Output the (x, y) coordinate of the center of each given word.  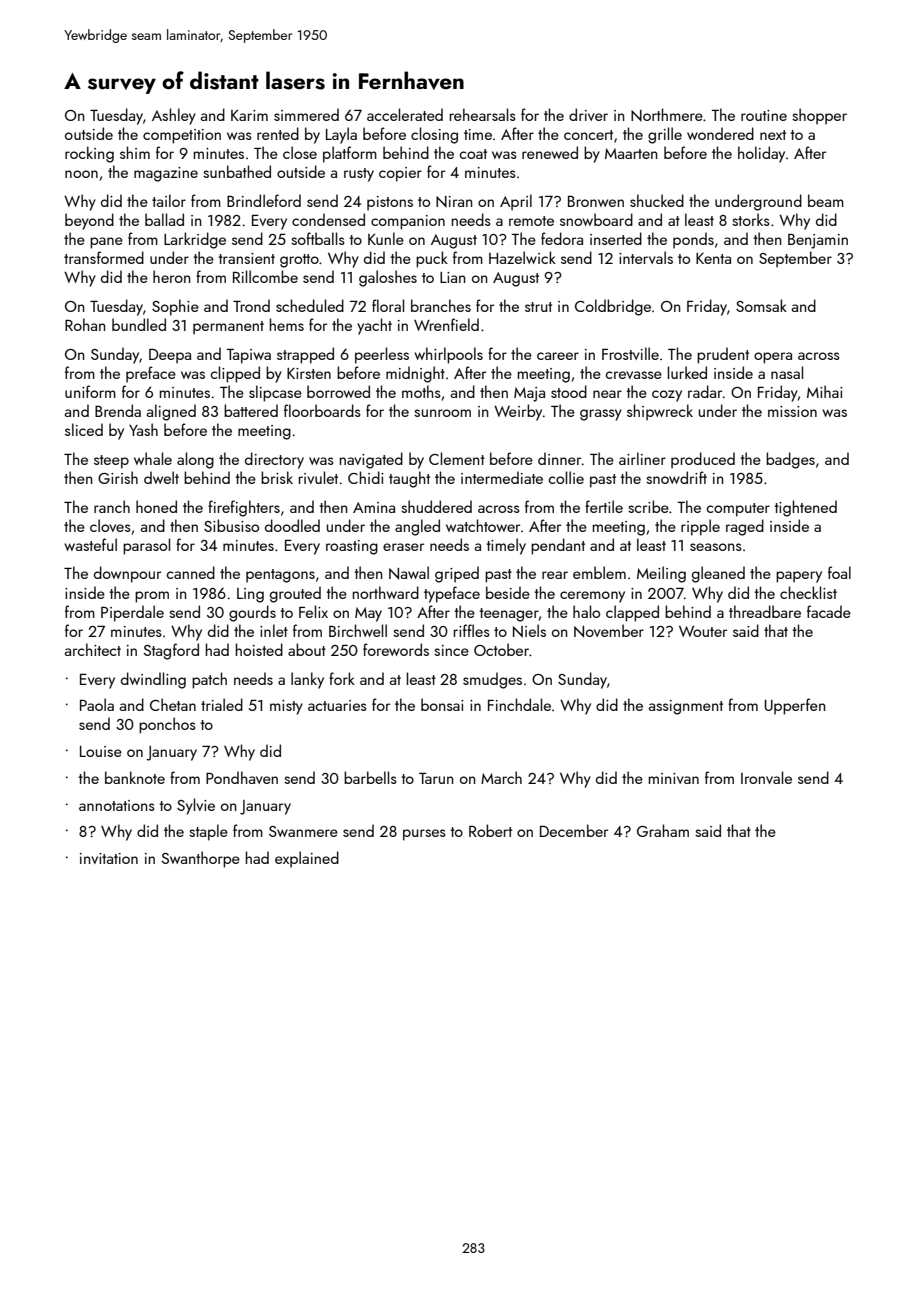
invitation (109, 858)
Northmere (667, 115)
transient (246, 258)
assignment (686, 707)
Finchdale (519, 704)
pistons (390, 203)
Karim (249, 115)
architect (93, 649)
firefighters (244, 508)
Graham (663, 830)
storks (751, 219)
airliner (642, 458)
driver (588, 114)
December (574, 830)
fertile (604, 506)
